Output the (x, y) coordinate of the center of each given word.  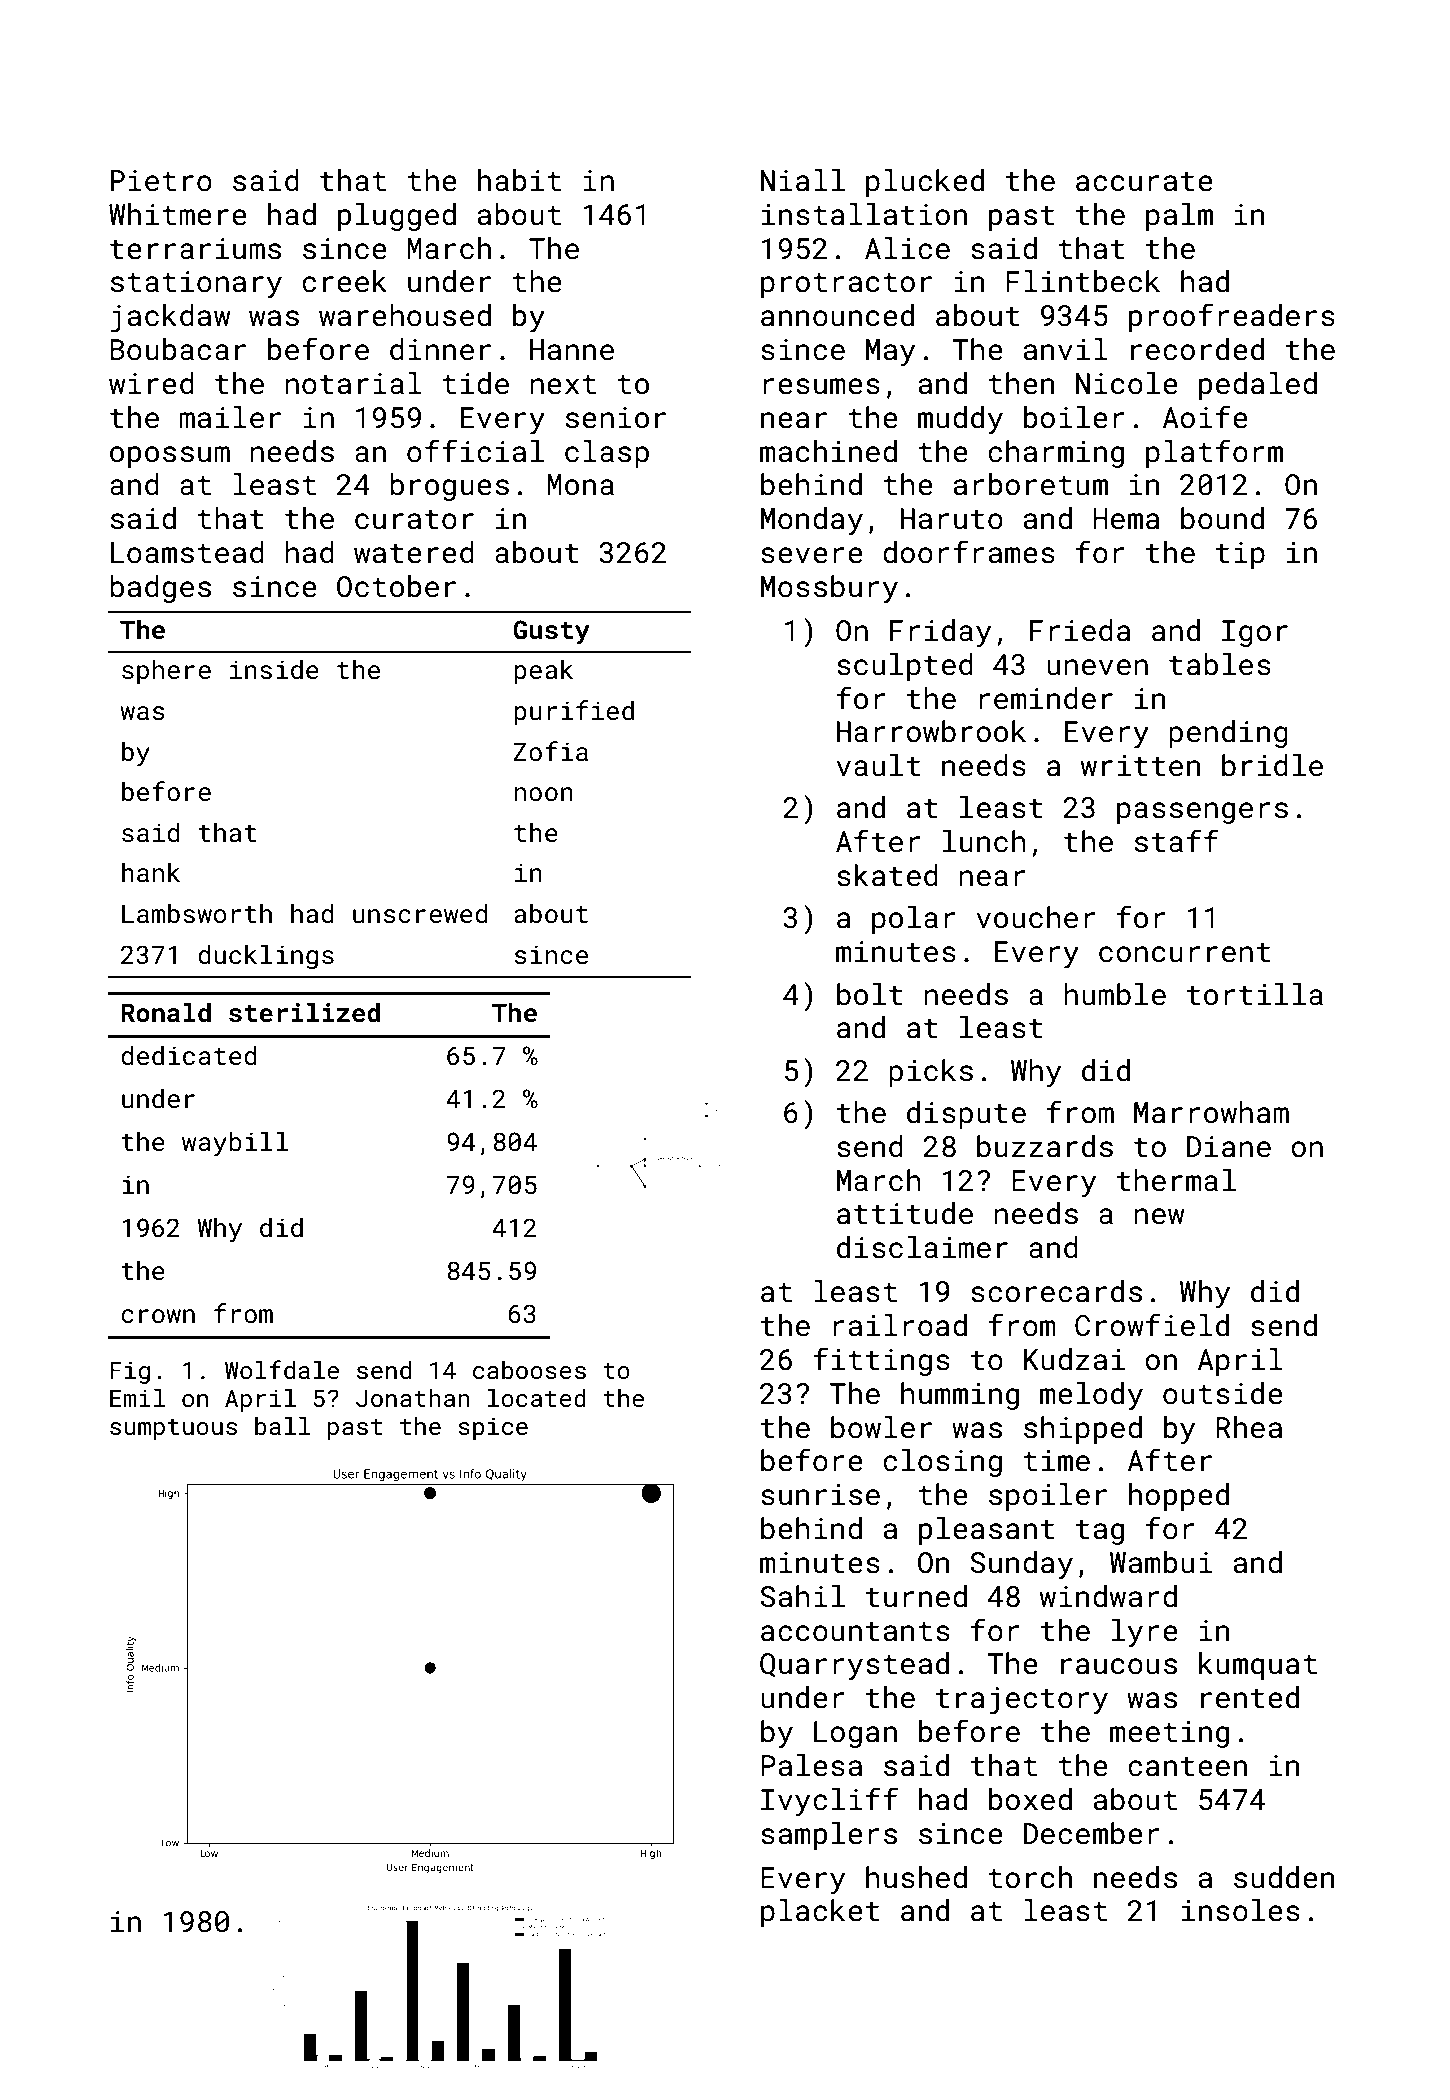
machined (828, 451)
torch (1030, 1877)
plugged (397, 217)
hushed (916, 1877)
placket (820, 1913)
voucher (1036, 917)
